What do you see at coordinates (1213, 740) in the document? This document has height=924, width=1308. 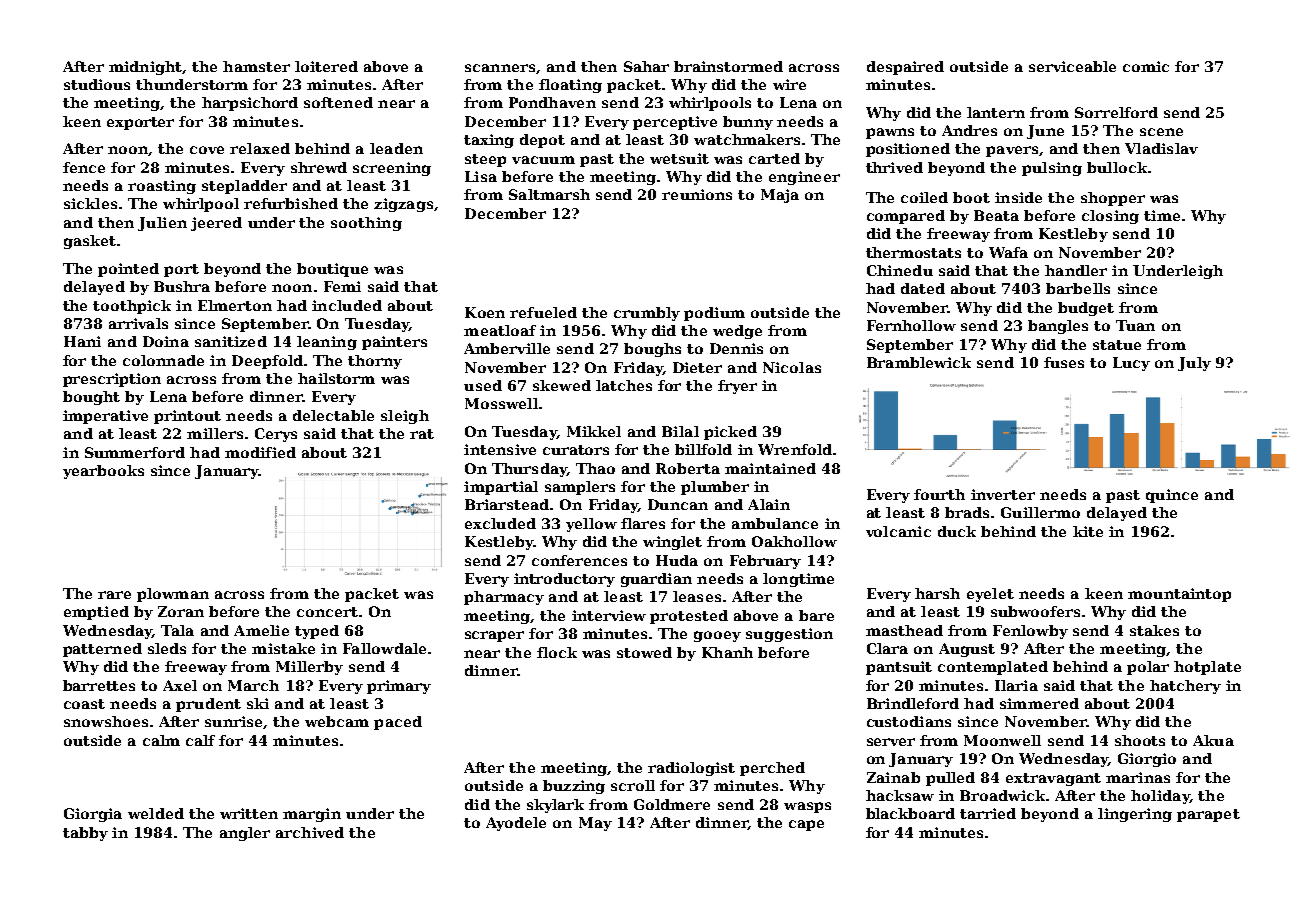 I see `Akua` at bounding box center [1213, 740].
